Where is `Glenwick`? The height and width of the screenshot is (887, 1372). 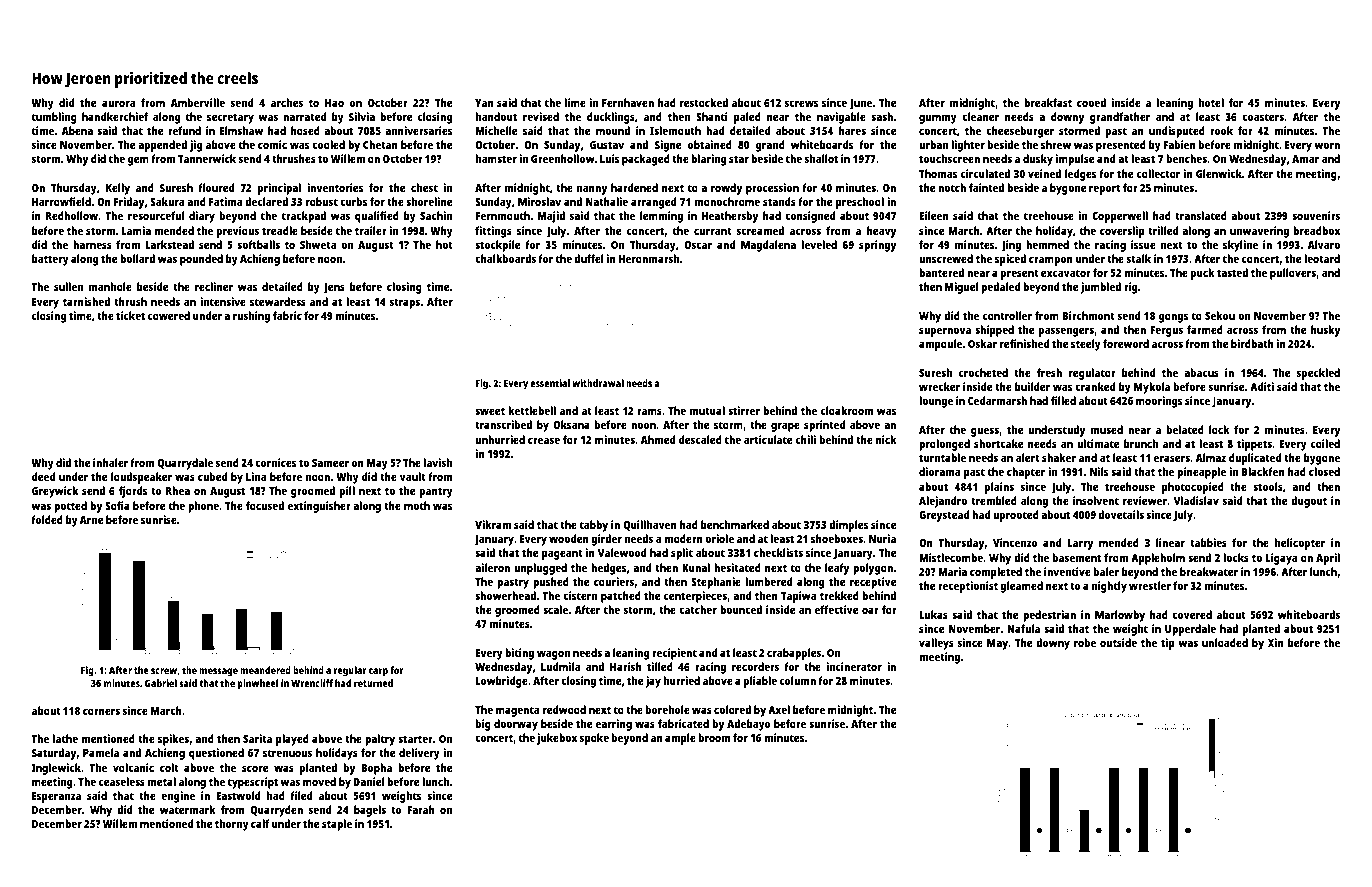 Glenwick is located at coordinates (1219, 173).
